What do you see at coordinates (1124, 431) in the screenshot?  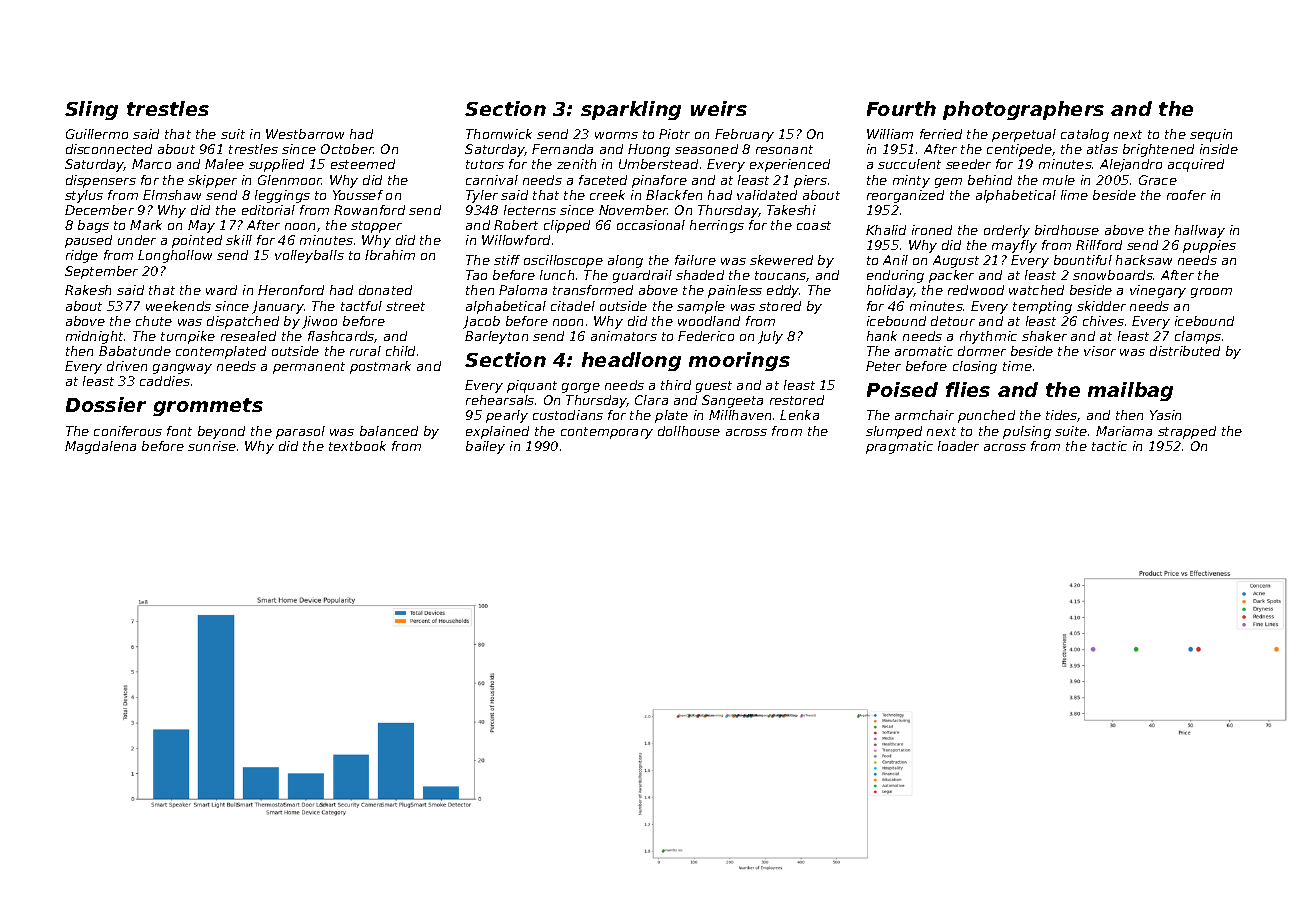 I see `Mariama` at bounding box center [1124, 431].
